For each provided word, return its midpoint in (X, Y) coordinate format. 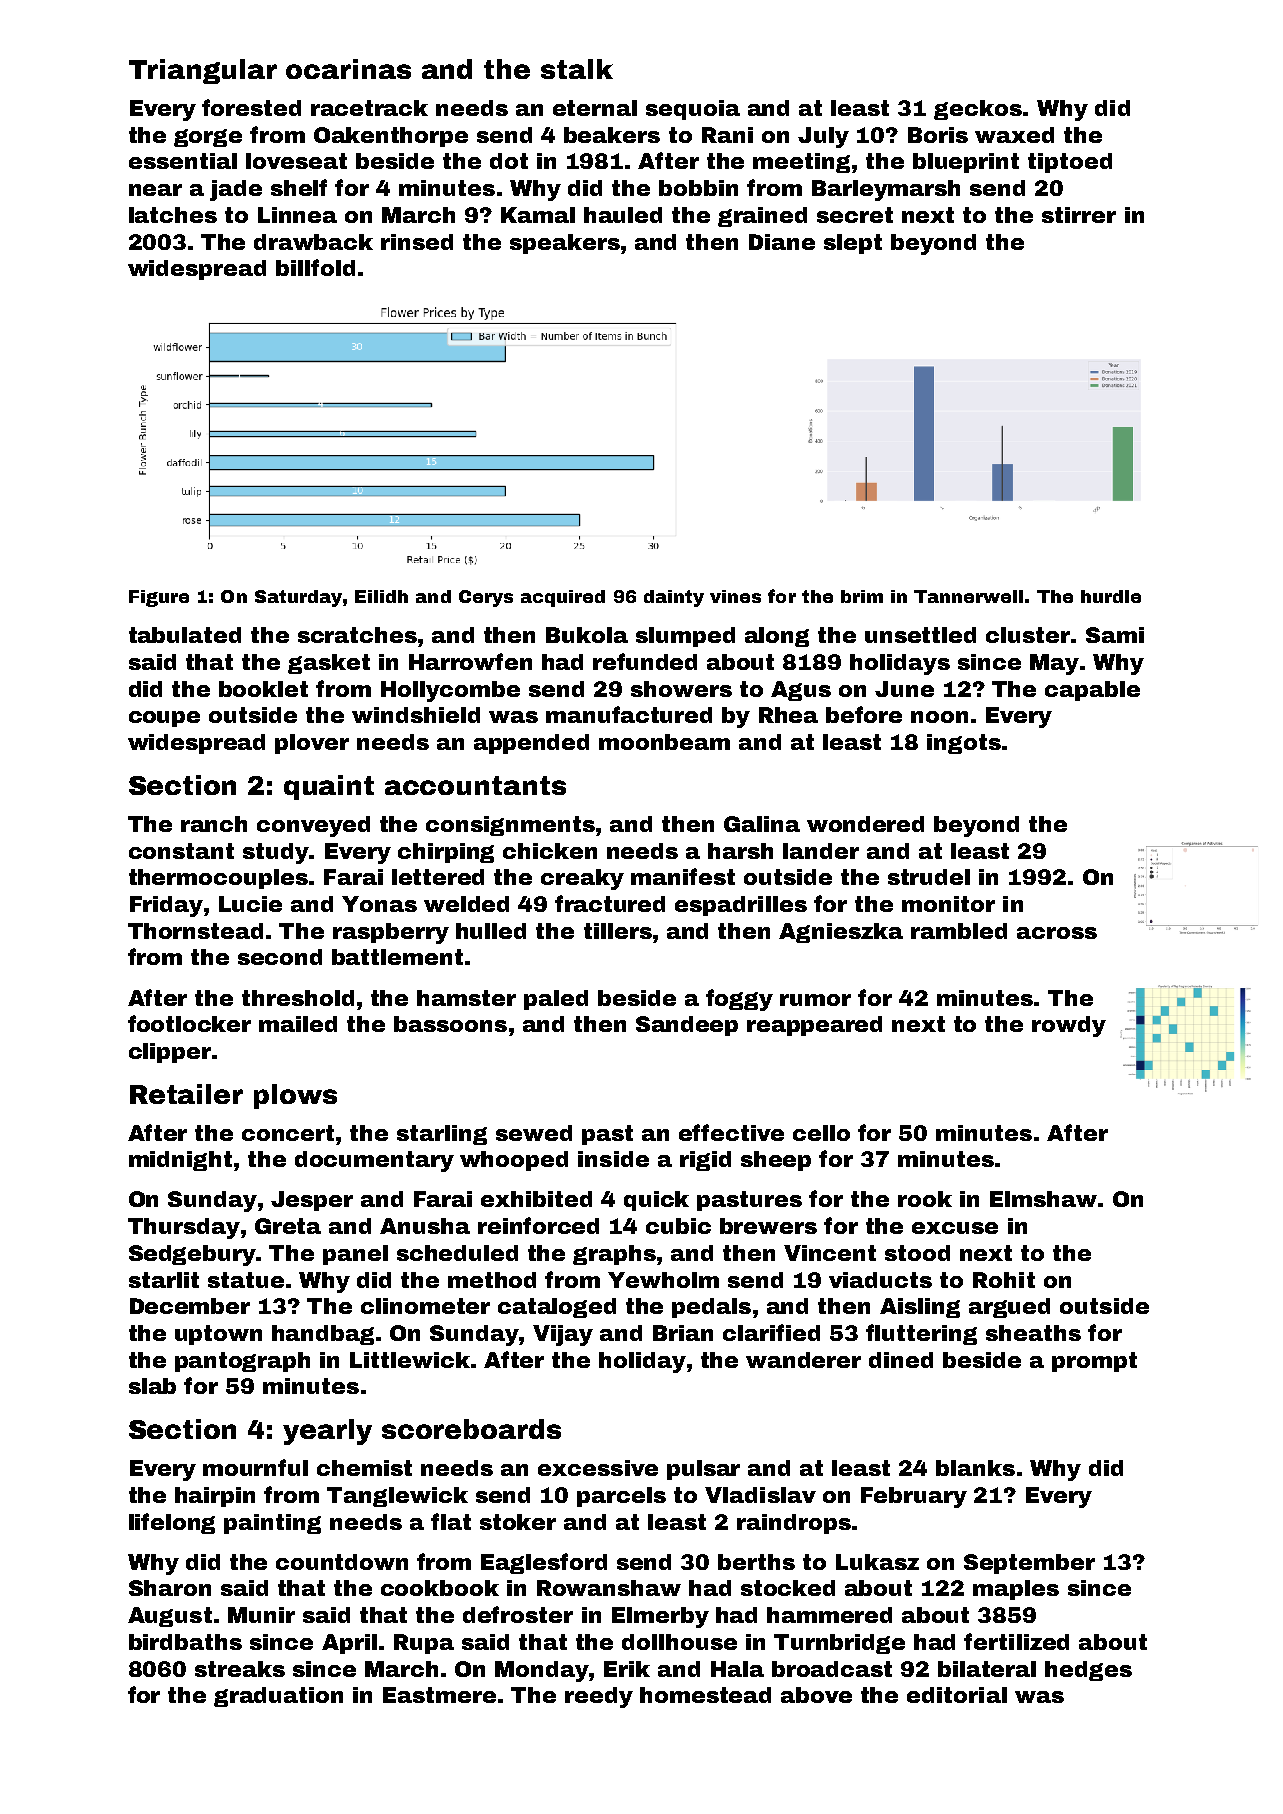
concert (288, 1133)
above (816, 1695)
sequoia (693, 110)
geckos (978, 110)
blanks (975, 1468)
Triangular (203, 71)
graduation (278, 1697)
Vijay (563, 1335)
